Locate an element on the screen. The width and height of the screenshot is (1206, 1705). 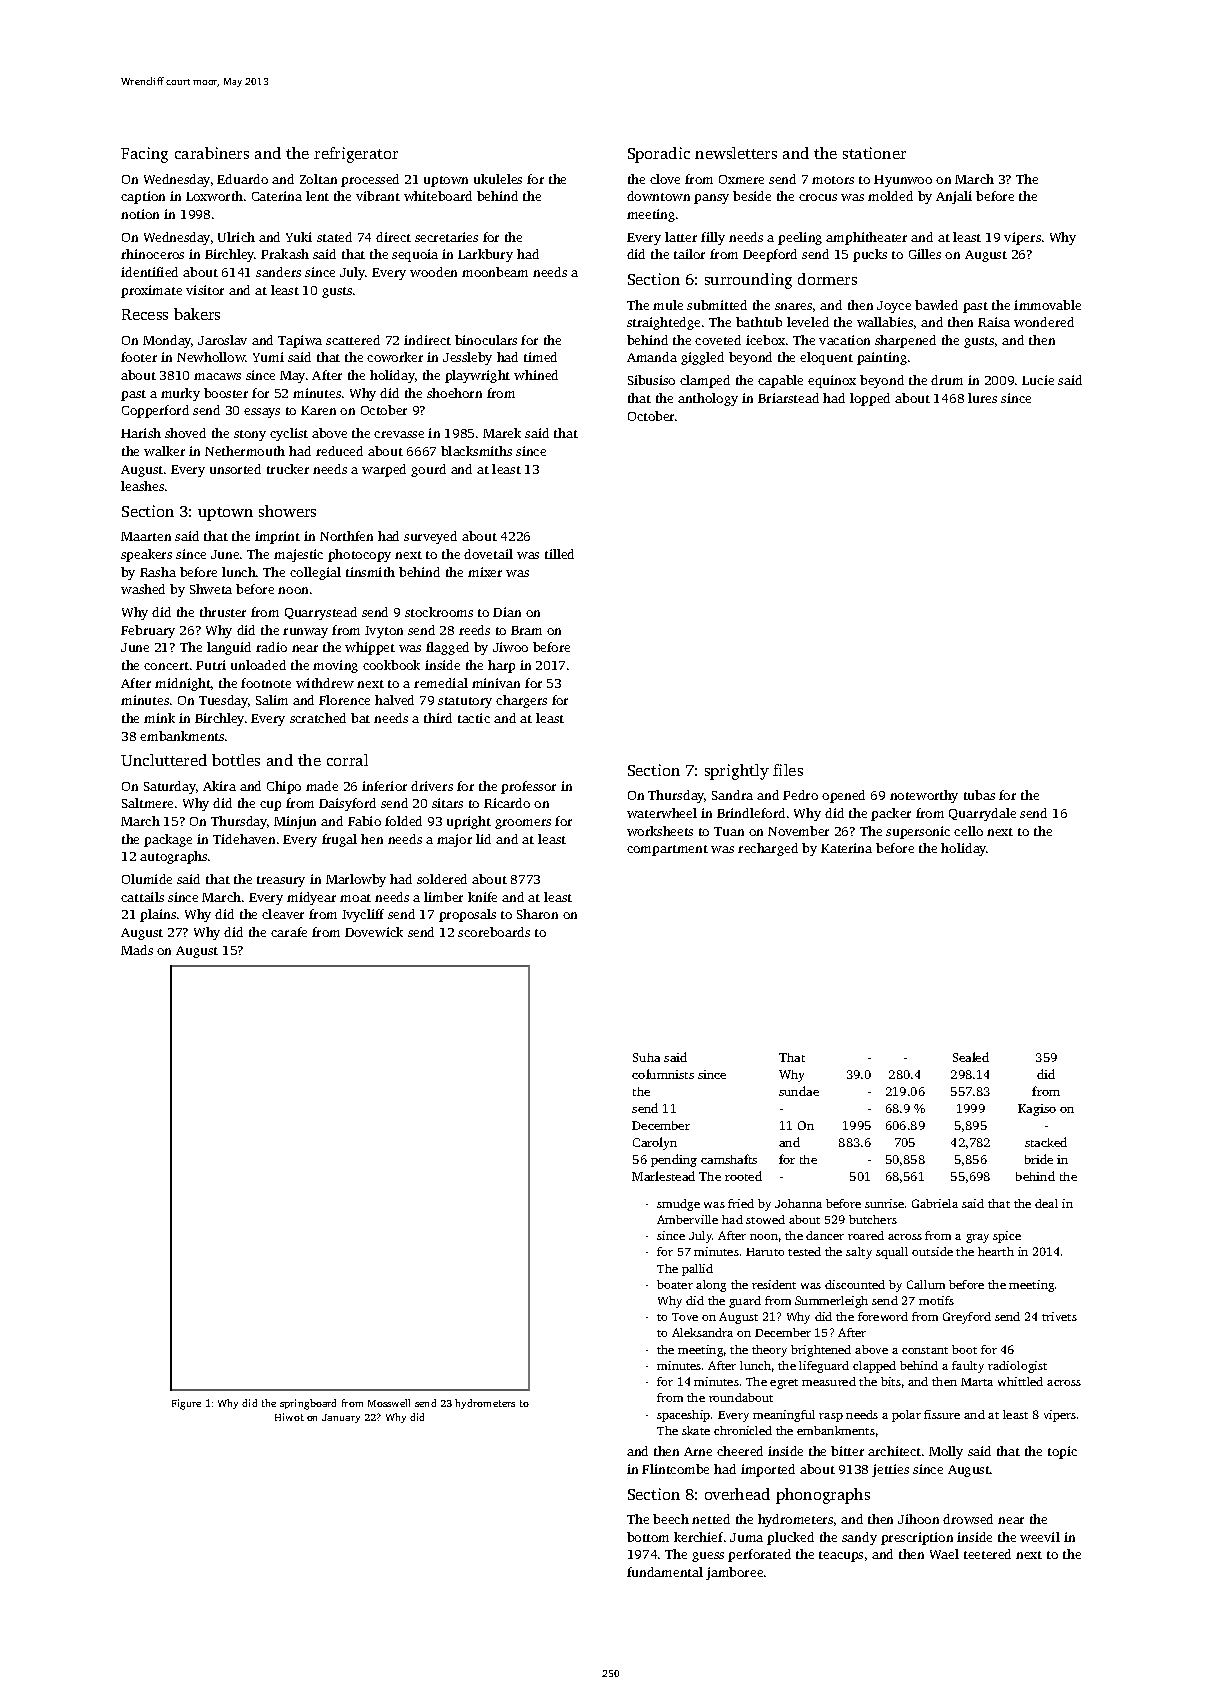
Sharon is located at coordinates (537, 914).
